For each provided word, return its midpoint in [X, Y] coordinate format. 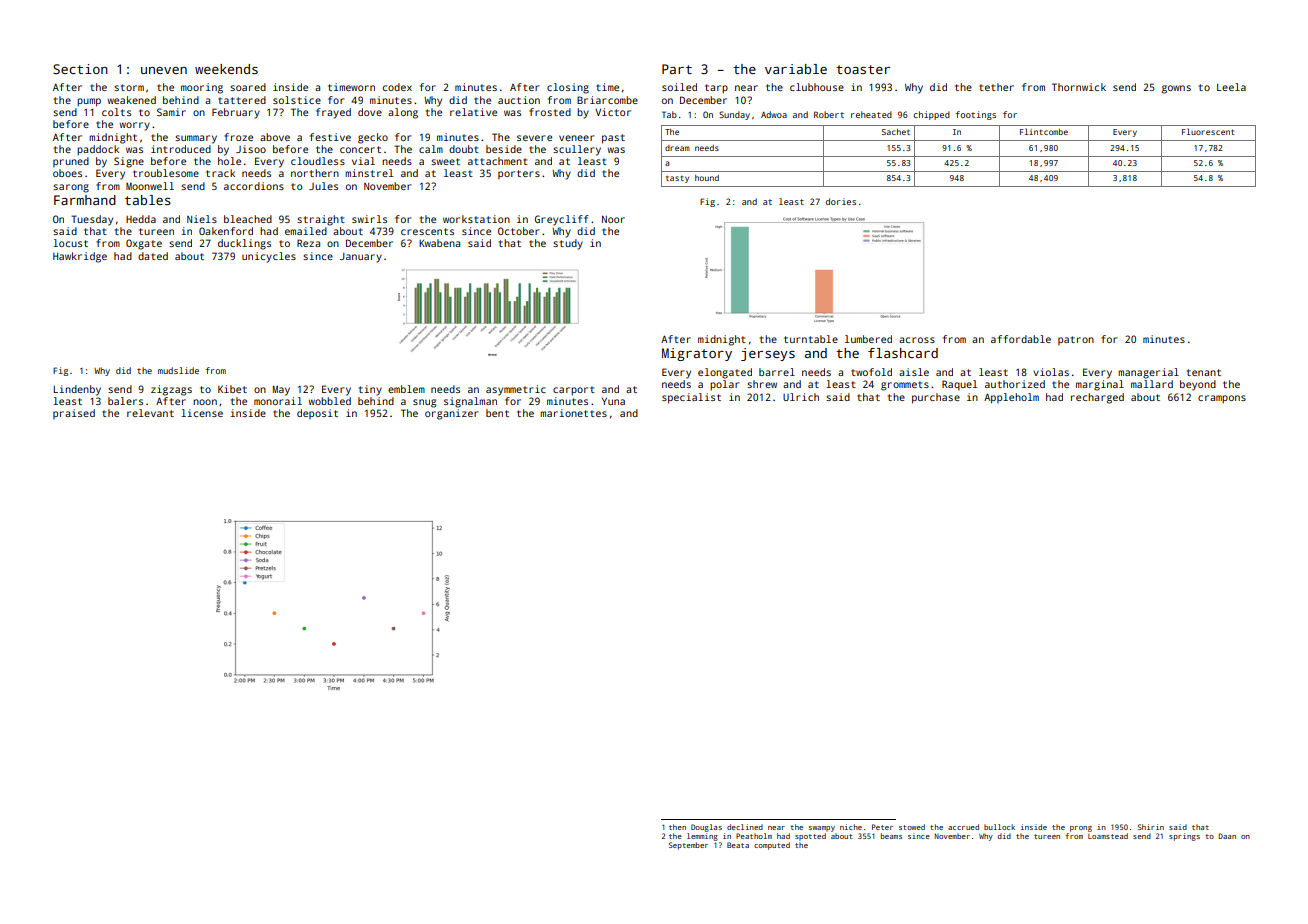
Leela [1231, 87]
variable [796, 69]
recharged [1097, 398]
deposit [317, 414]
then [677, 827]
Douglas [706, 828]
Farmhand [85, 200]
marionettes [573, 413]
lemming [702, 837]
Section [80, 69]
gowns [1176, 89]
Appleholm [1011, 398]
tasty [677, 179]
